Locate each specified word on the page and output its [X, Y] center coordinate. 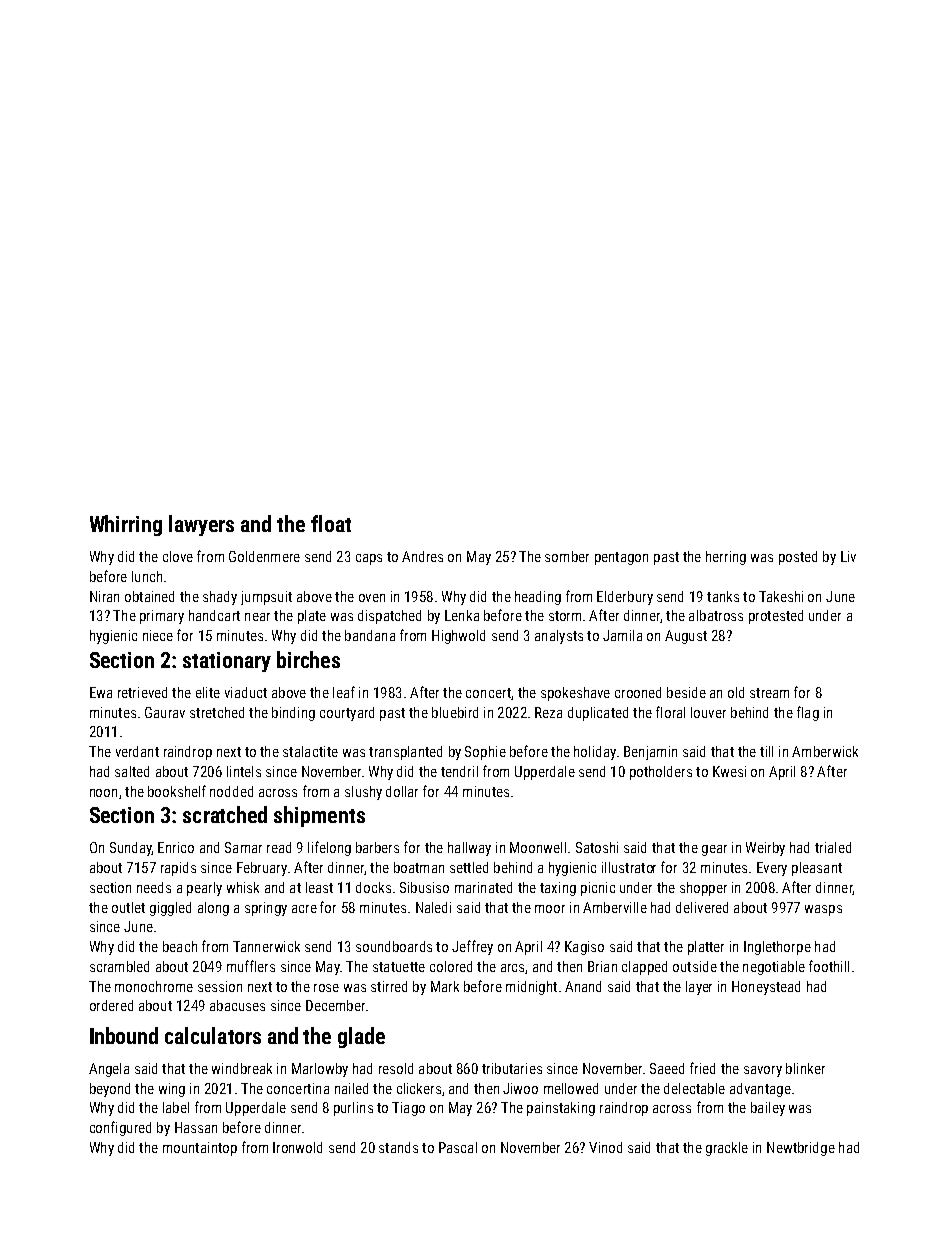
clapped [644, 968]
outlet [128, 907]
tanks [723, 596]
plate [312, 617]
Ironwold [297, 1147]
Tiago [408, 1109]
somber [567, 556]
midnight [531, 988]
